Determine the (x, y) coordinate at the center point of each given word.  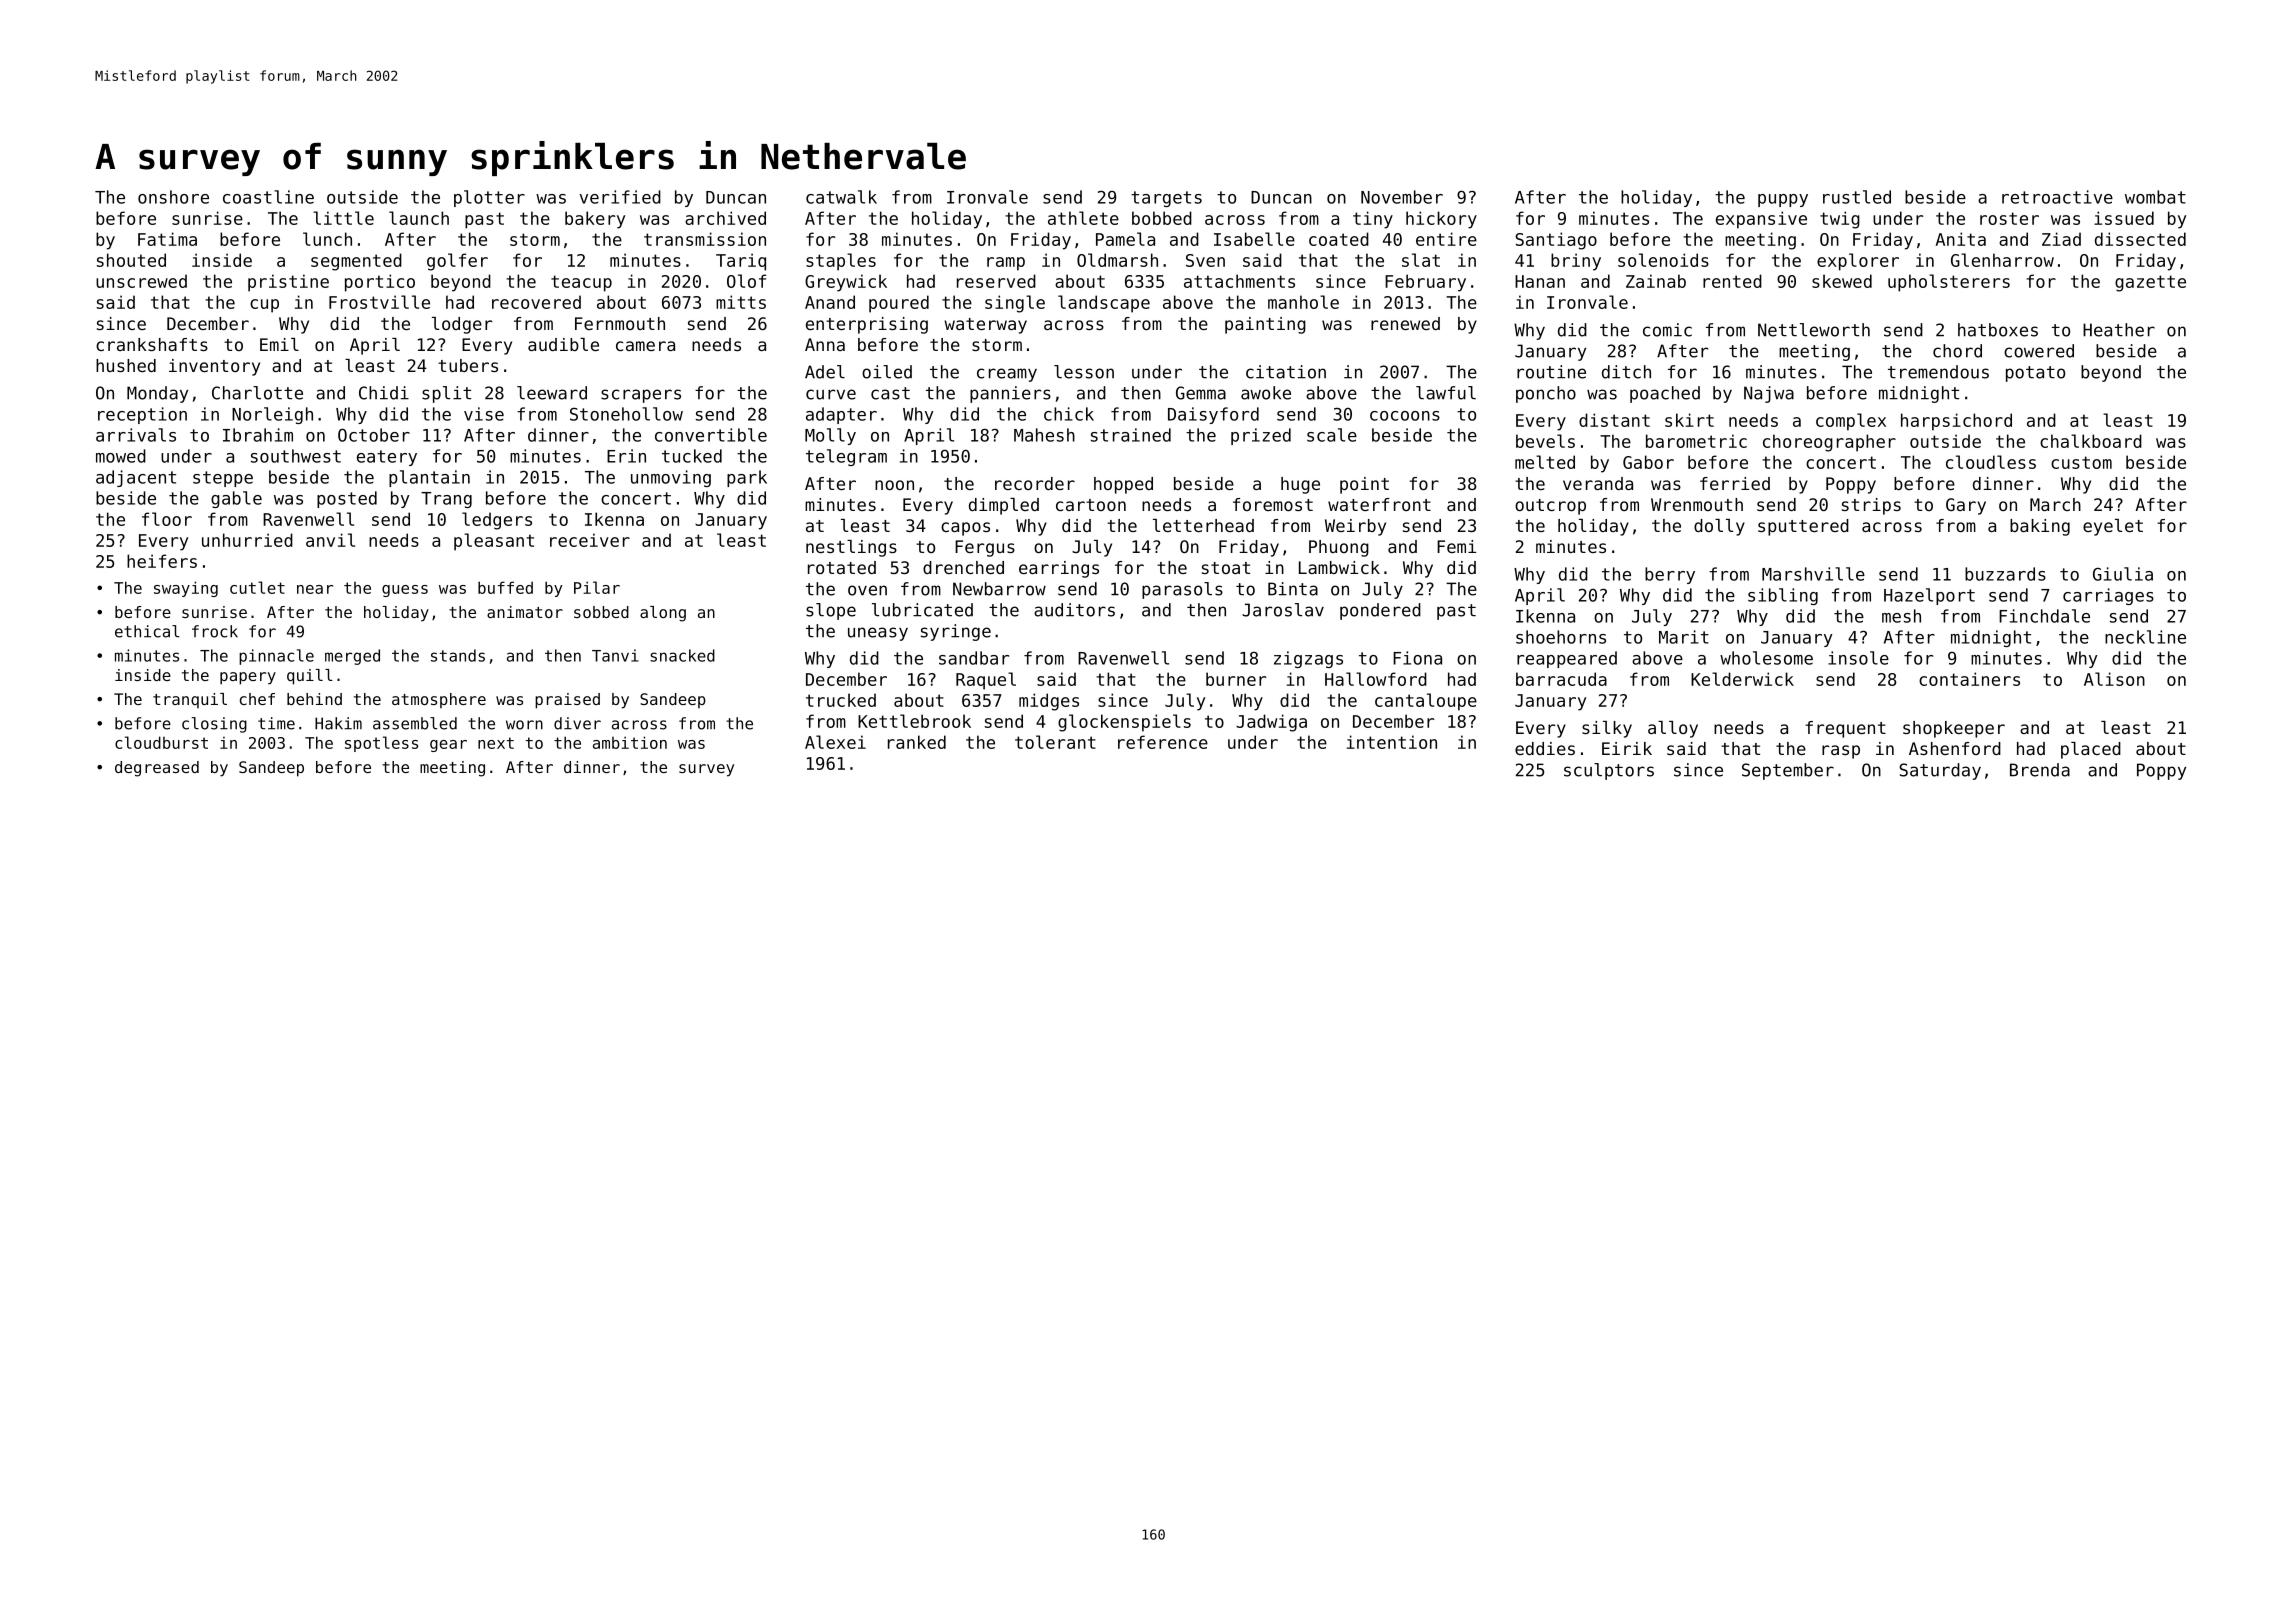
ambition (630, 742)
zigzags (1308, 659)
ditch (1626, 372)
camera (645, 346)
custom (2081, 462)
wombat (2155, 197)
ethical (147, 631)
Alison (2114, 679)
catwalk (841, 197)
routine (1551, 372)
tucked (692, 456)
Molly (830, 436)
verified (620, 197)
